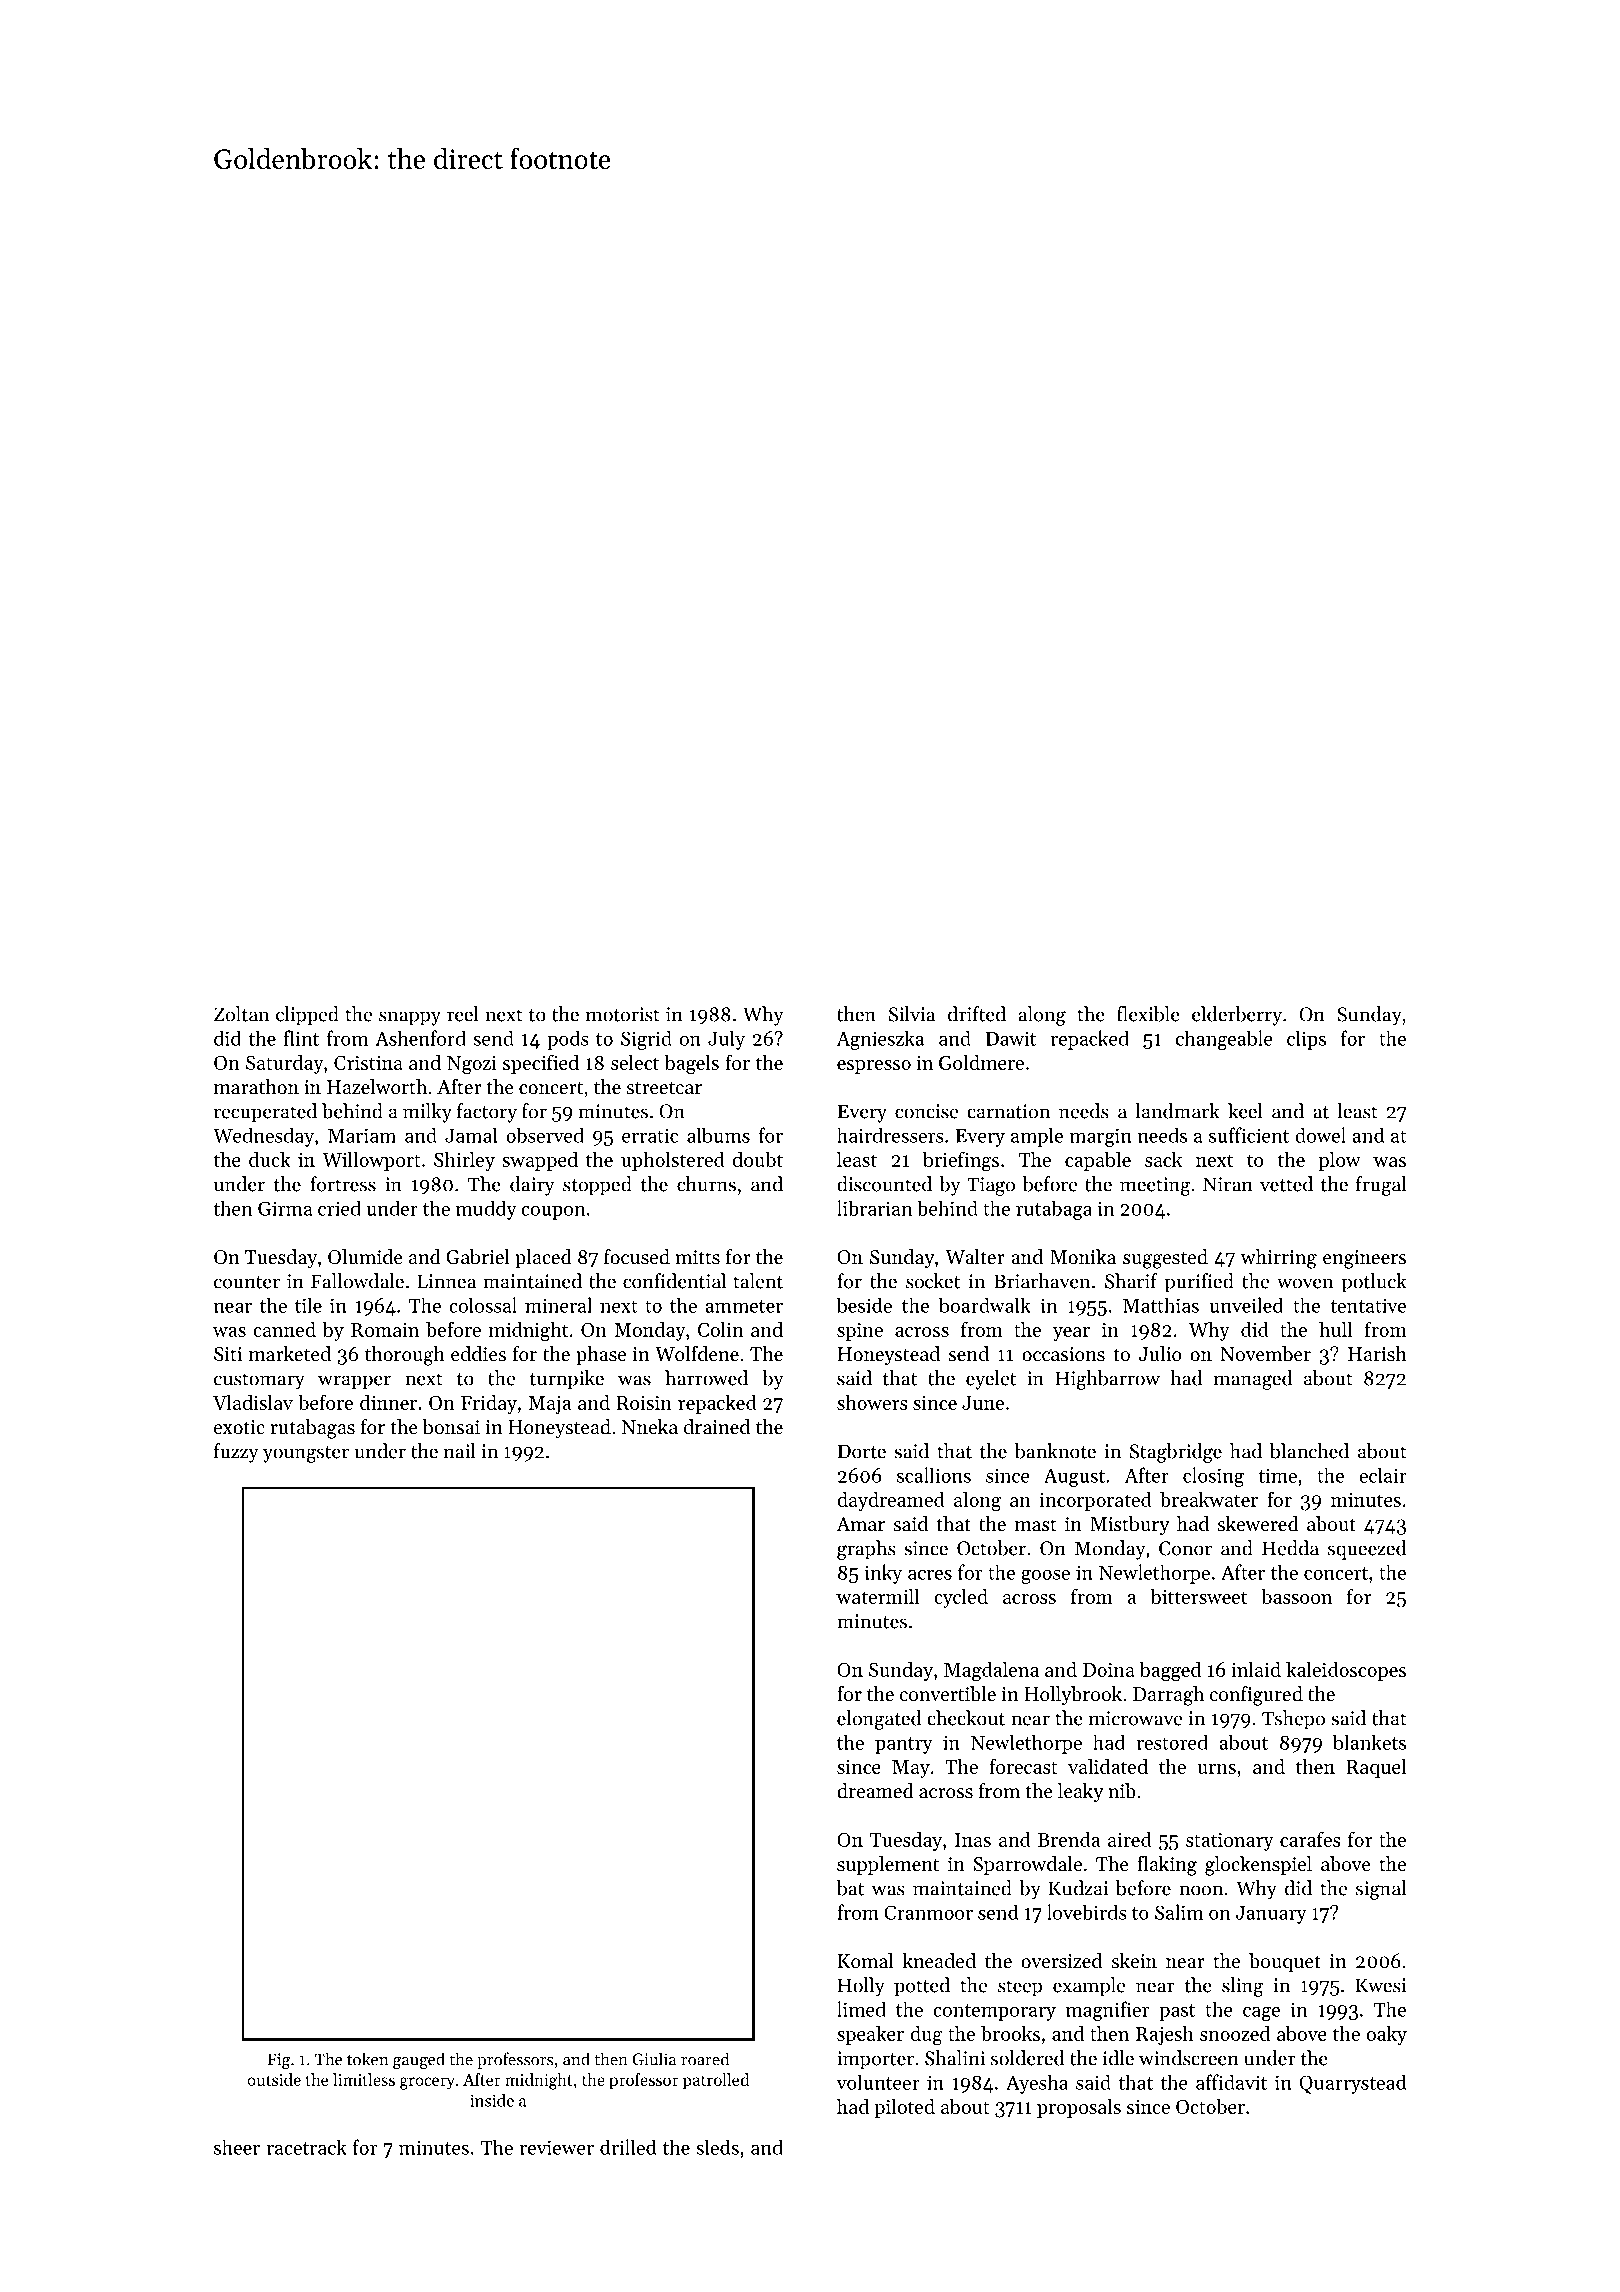  Describe the element at coordinates (880, 1040) in the screenshot. I see `Agnieszka` at that location.
